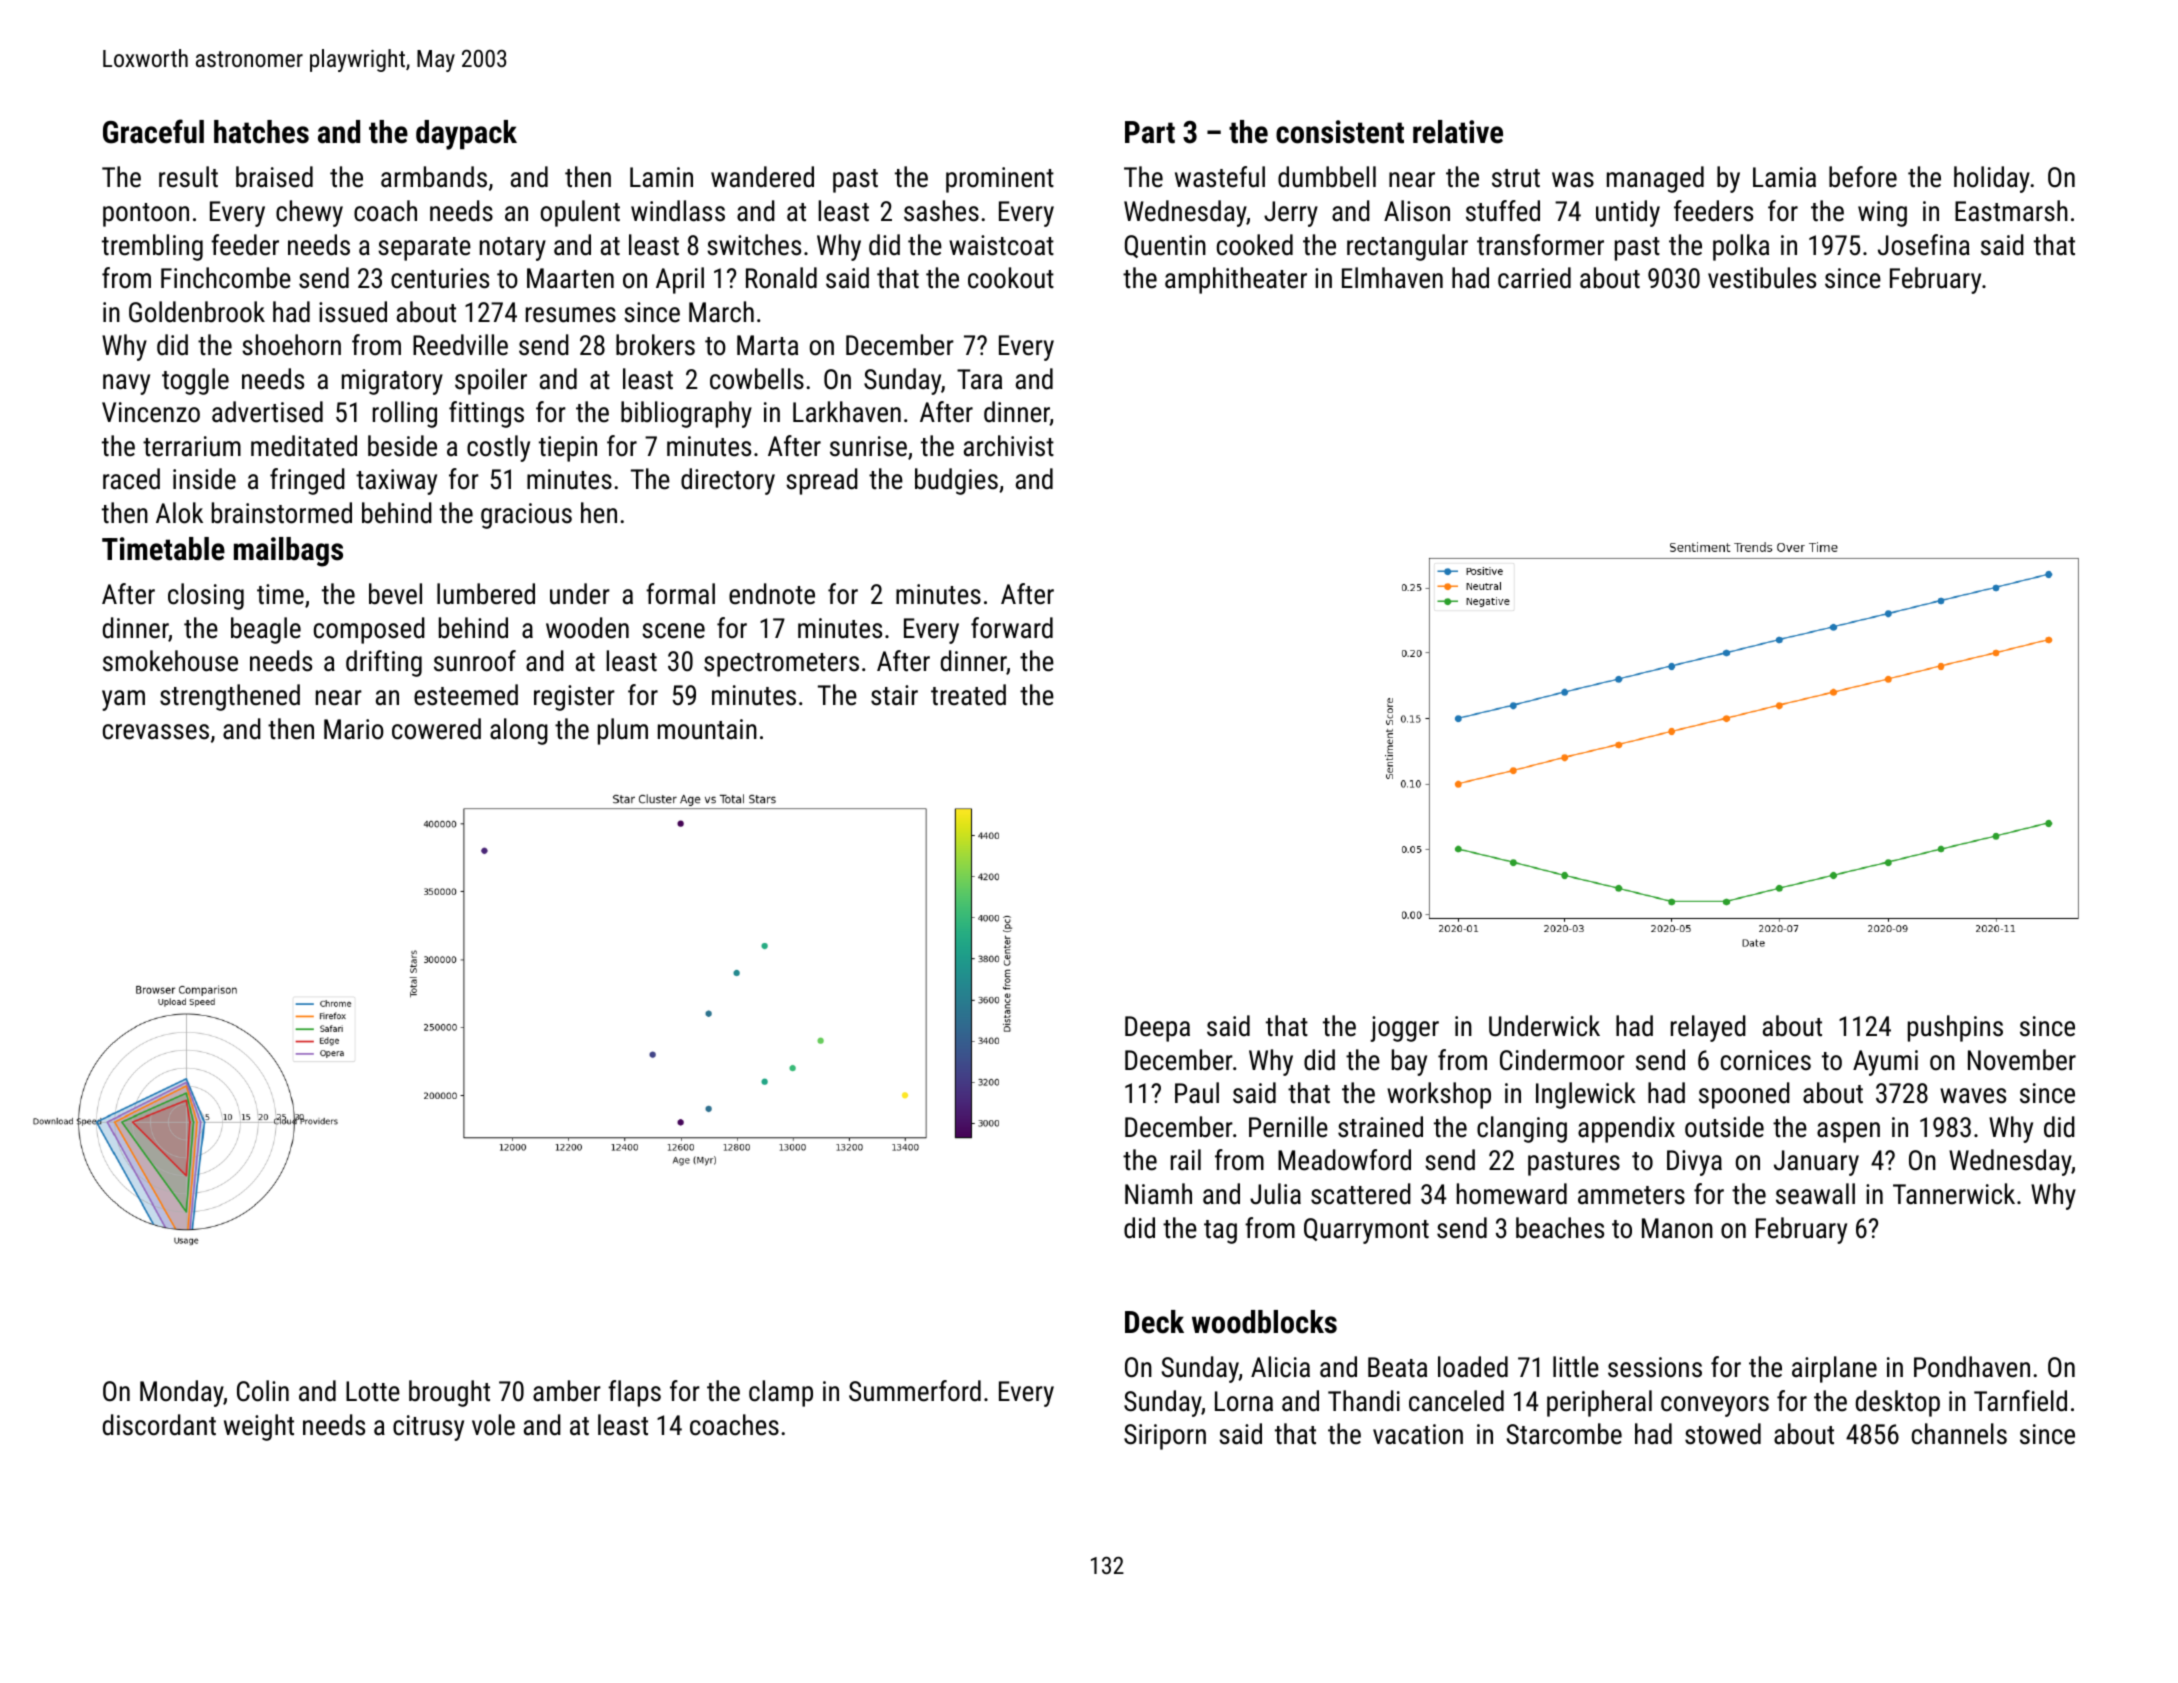 The image size is (2178, 1683). I want to click on relative, so click(1458, 132).
